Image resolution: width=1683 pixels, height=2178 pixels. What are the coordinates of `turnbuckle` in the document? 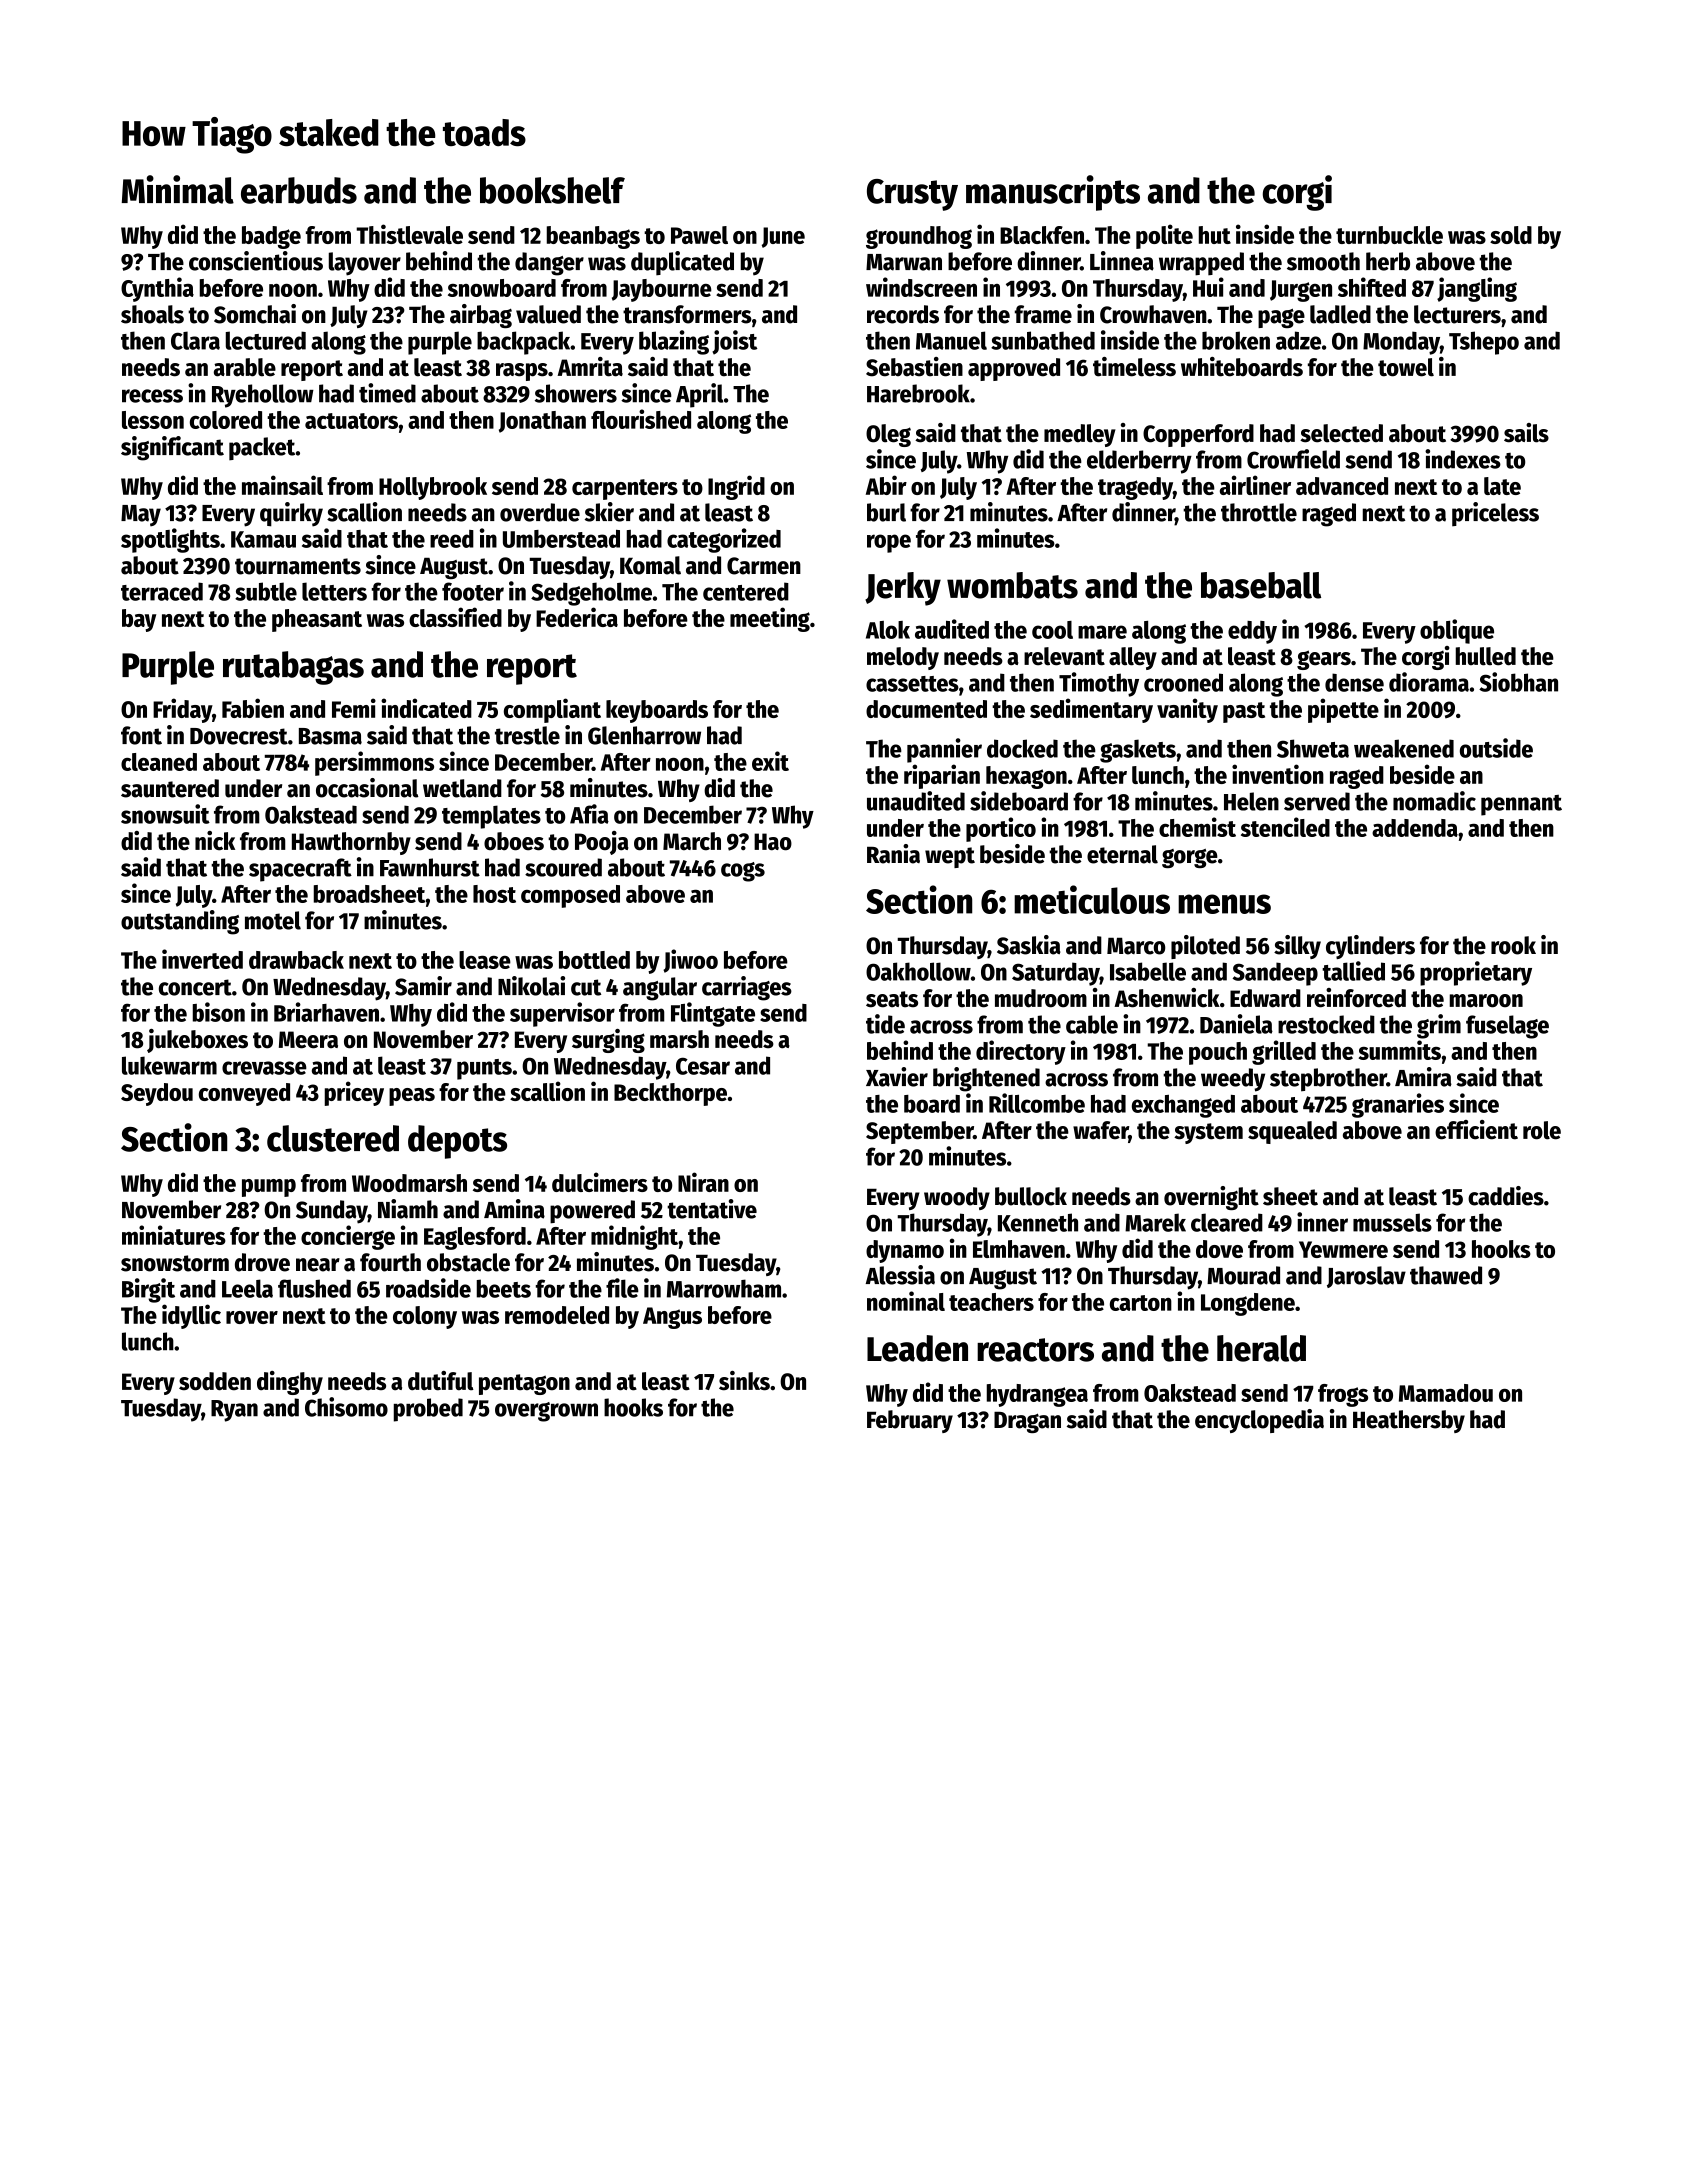 It's located at (1389, 235).
